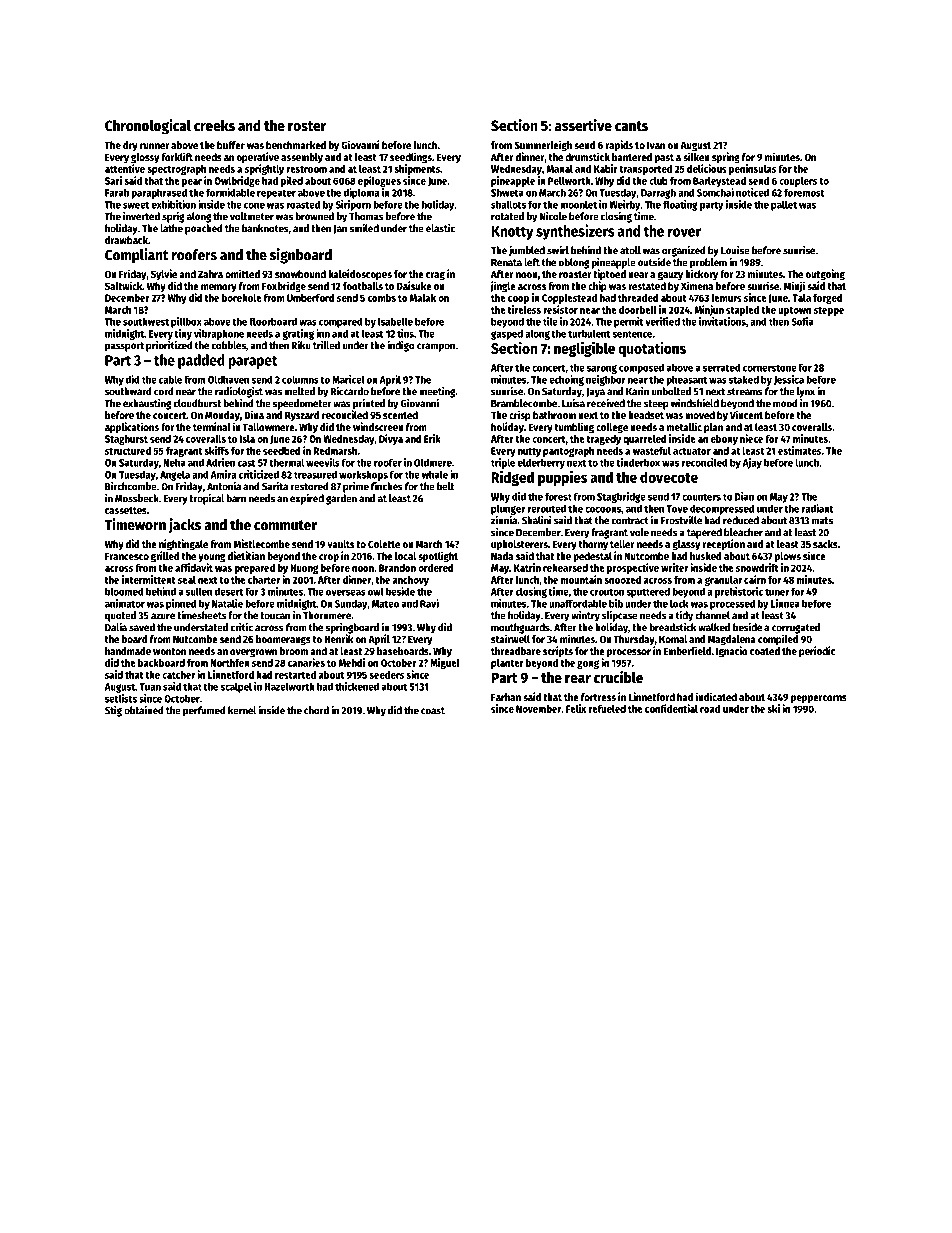 The width and height of the image is (952, 1233). I want to click on Francesco, so click(127, 556).
